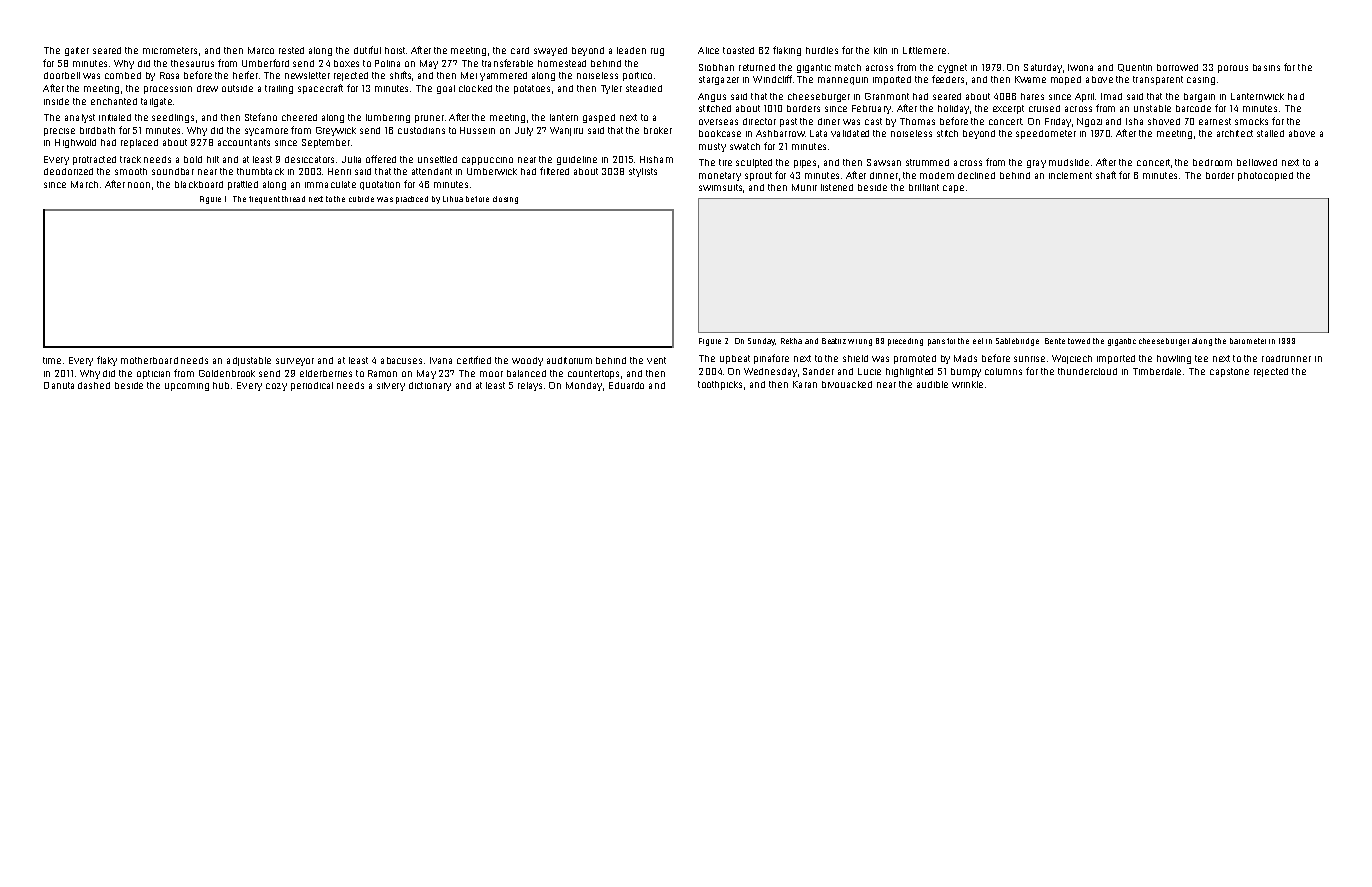  I want to click on wrinkle, so click(967, 384).
